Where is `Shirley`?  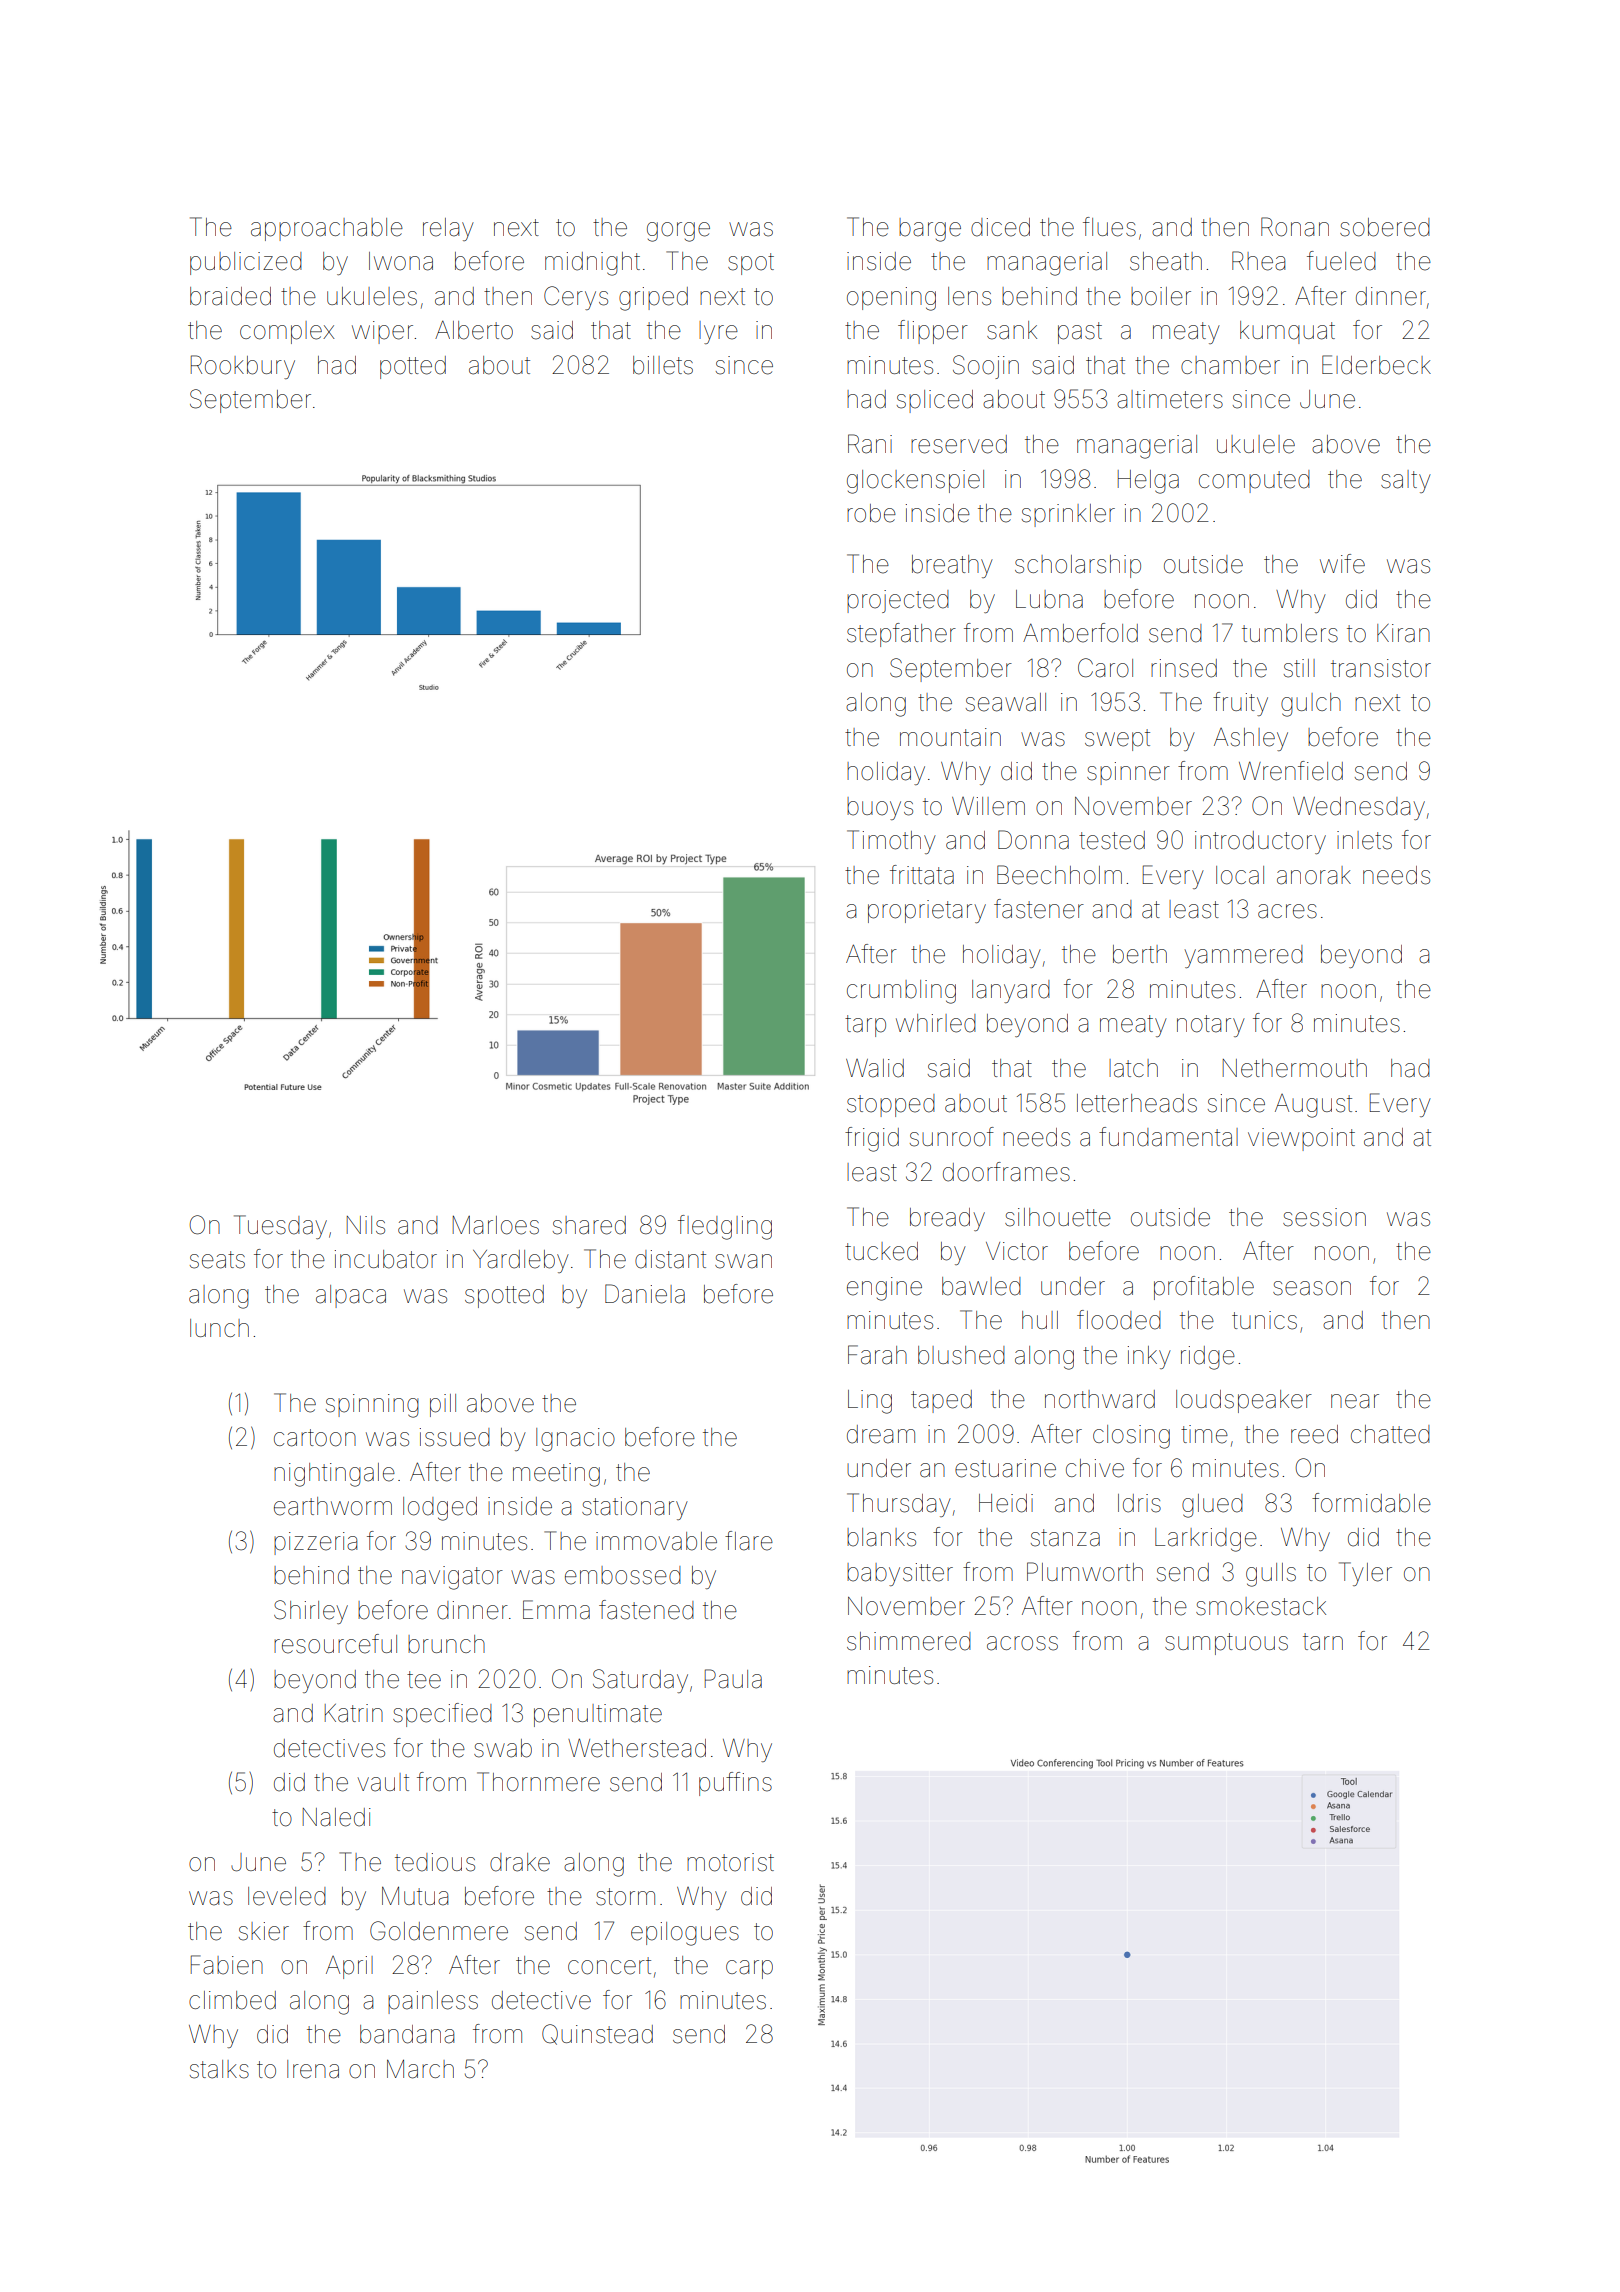
Shirley is located at coordinates (311, 1612).
